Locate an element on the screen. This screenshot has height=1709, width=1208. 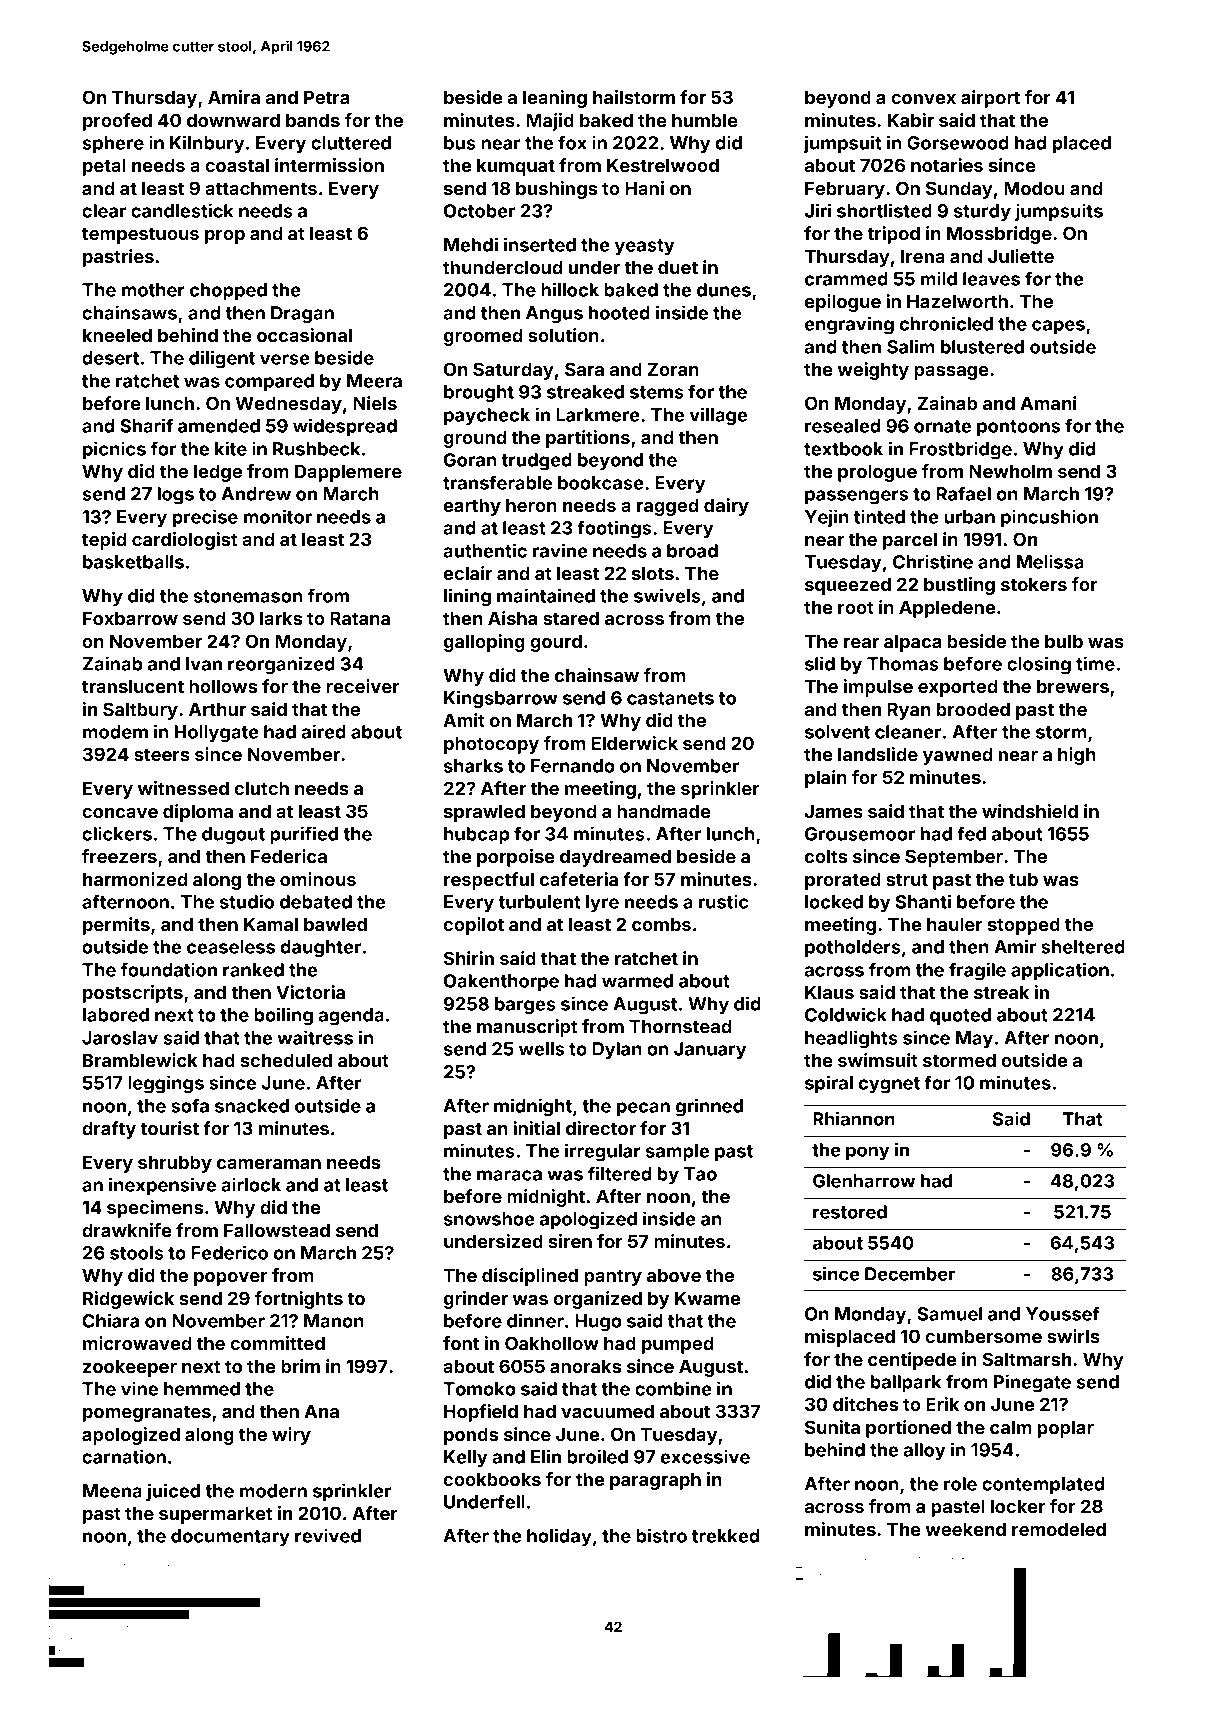
leaning is located at coordinates (555, 99).
